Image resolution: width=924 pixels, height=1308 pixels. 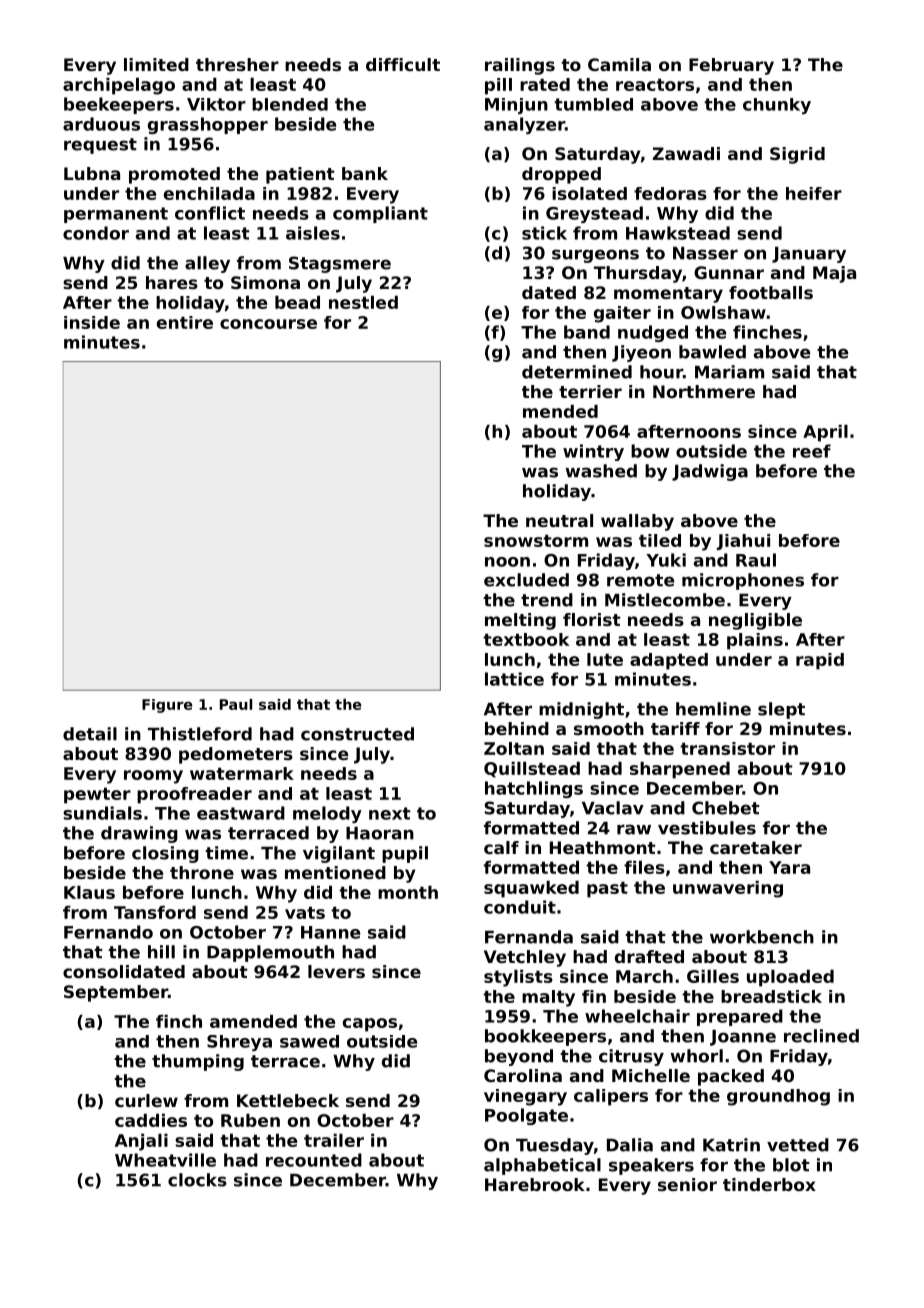 What do you see at coordinates (769, 1184) in the screenshot?
I see `tinderbox` at bounding box center [769, 1184].
